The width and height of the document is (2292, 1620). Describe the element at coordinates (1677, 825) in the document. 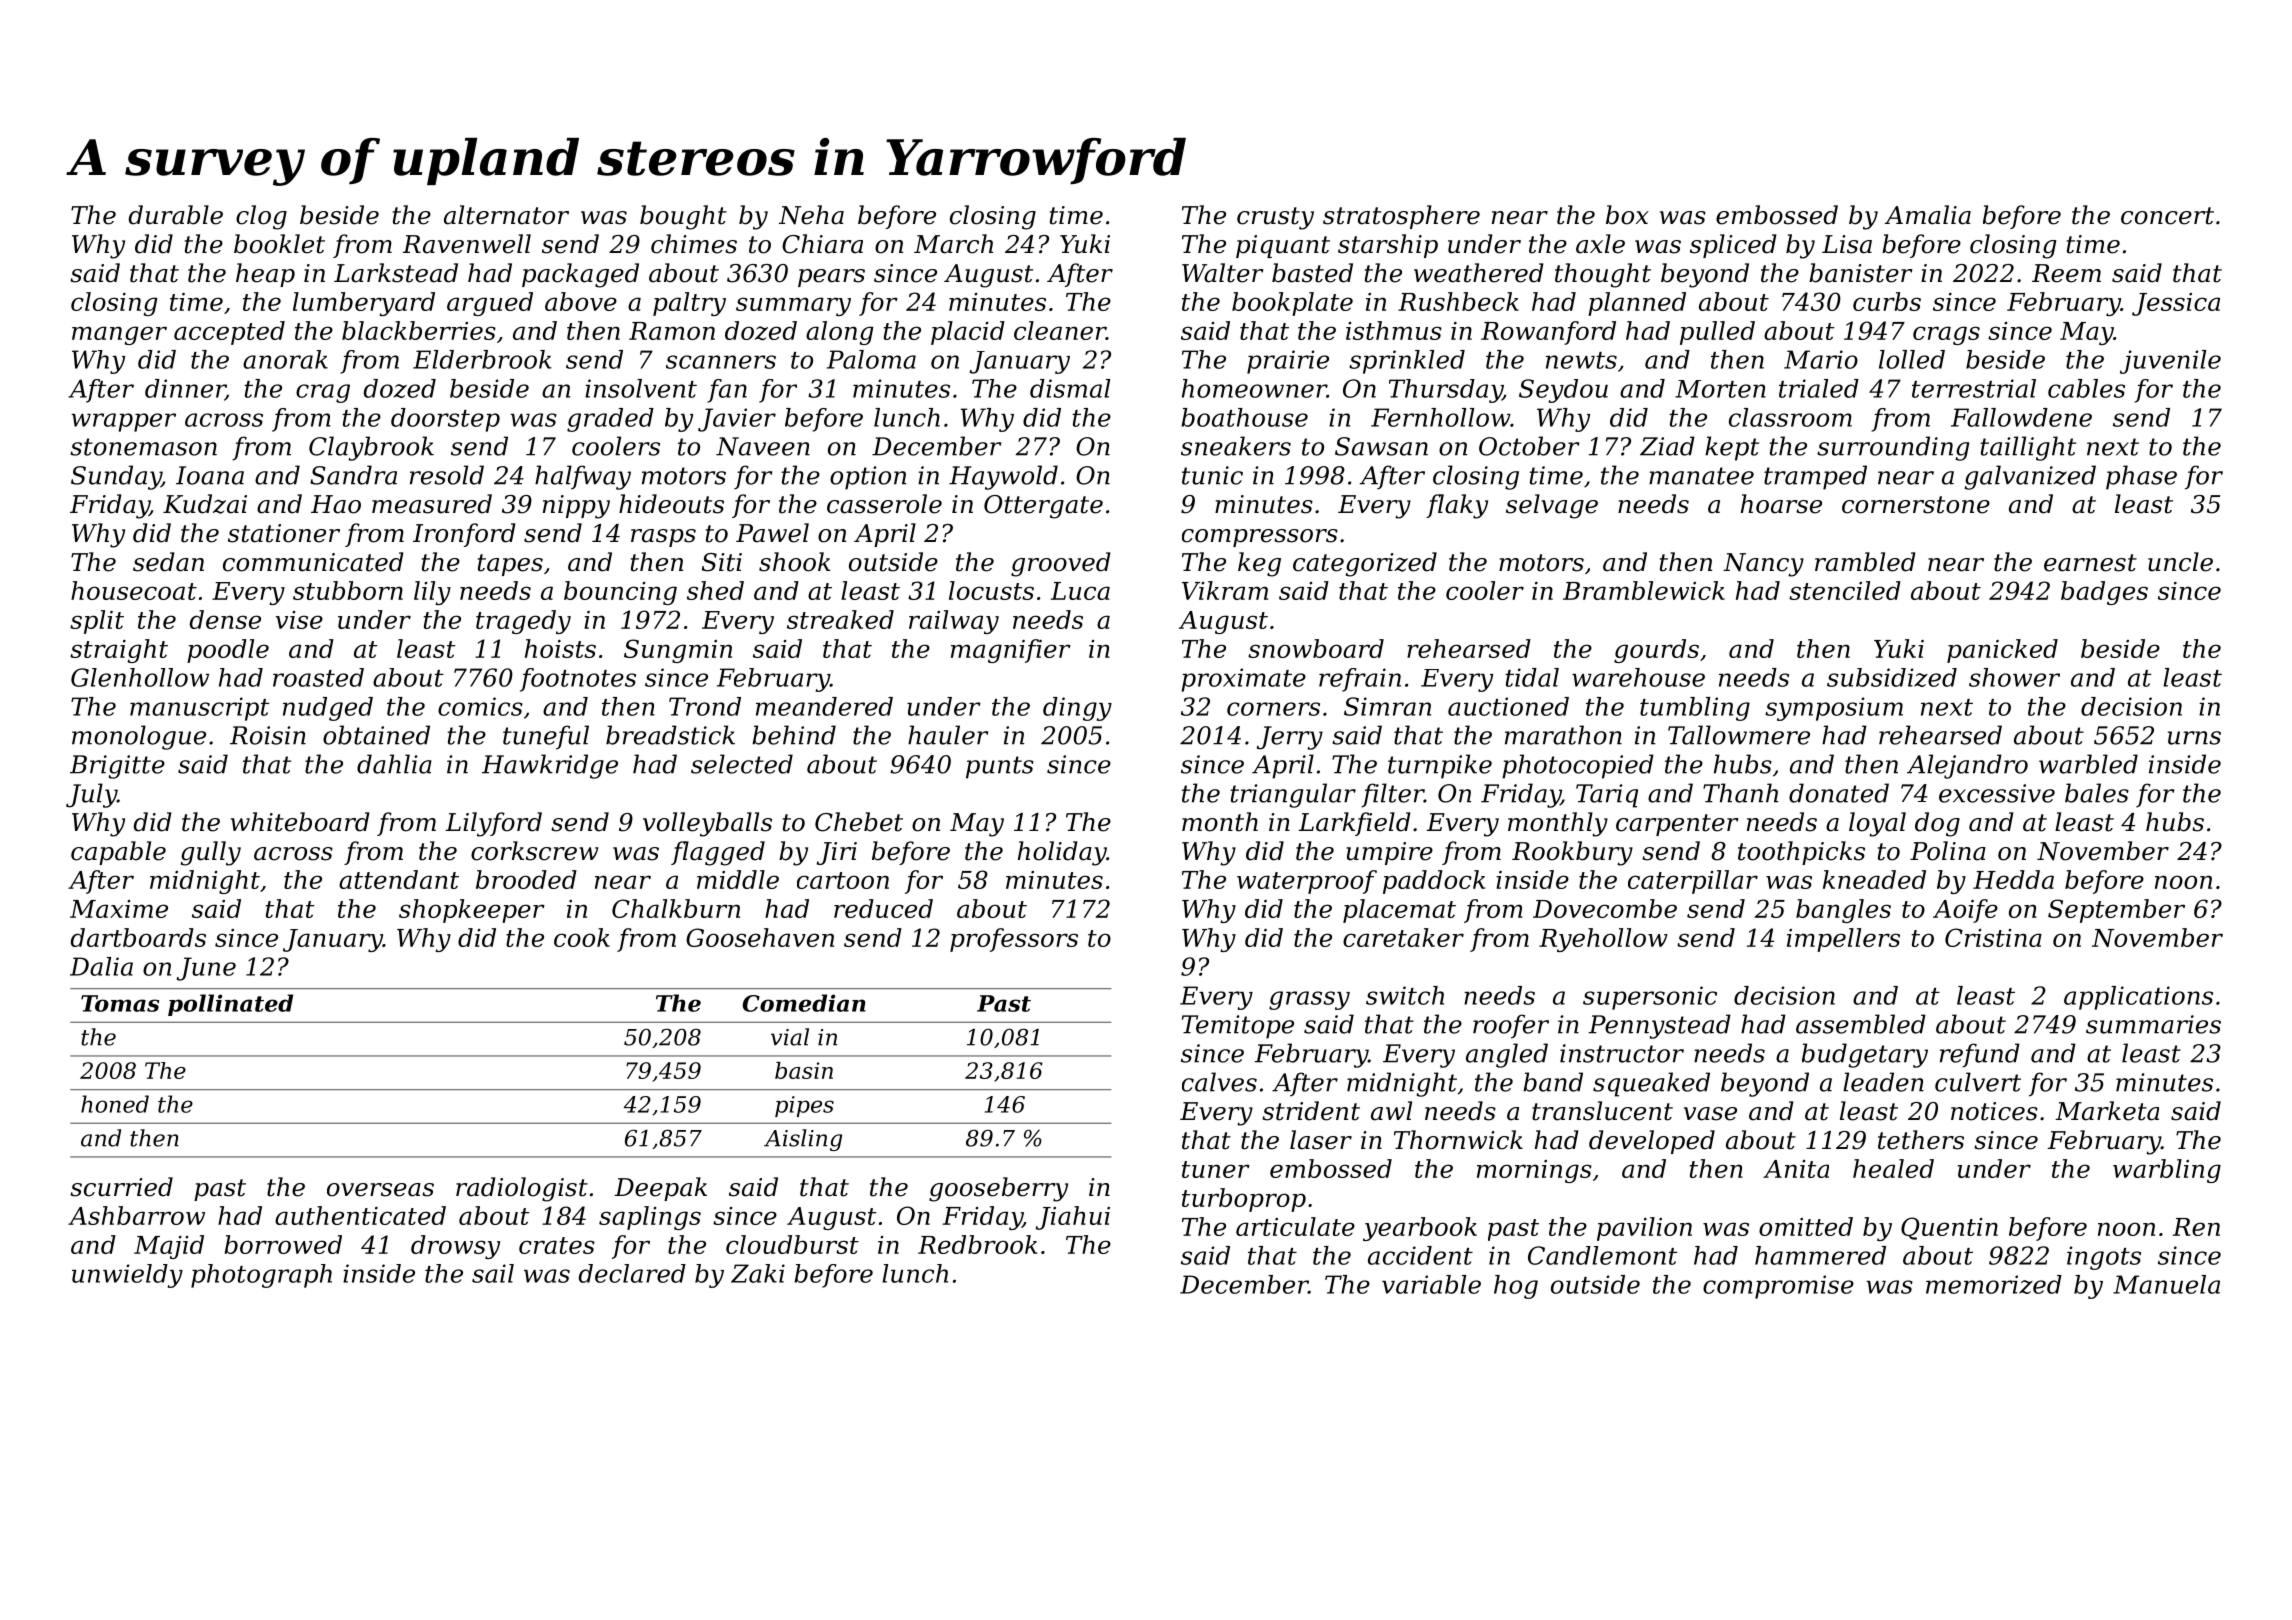

I see `carpenter` at that location.
